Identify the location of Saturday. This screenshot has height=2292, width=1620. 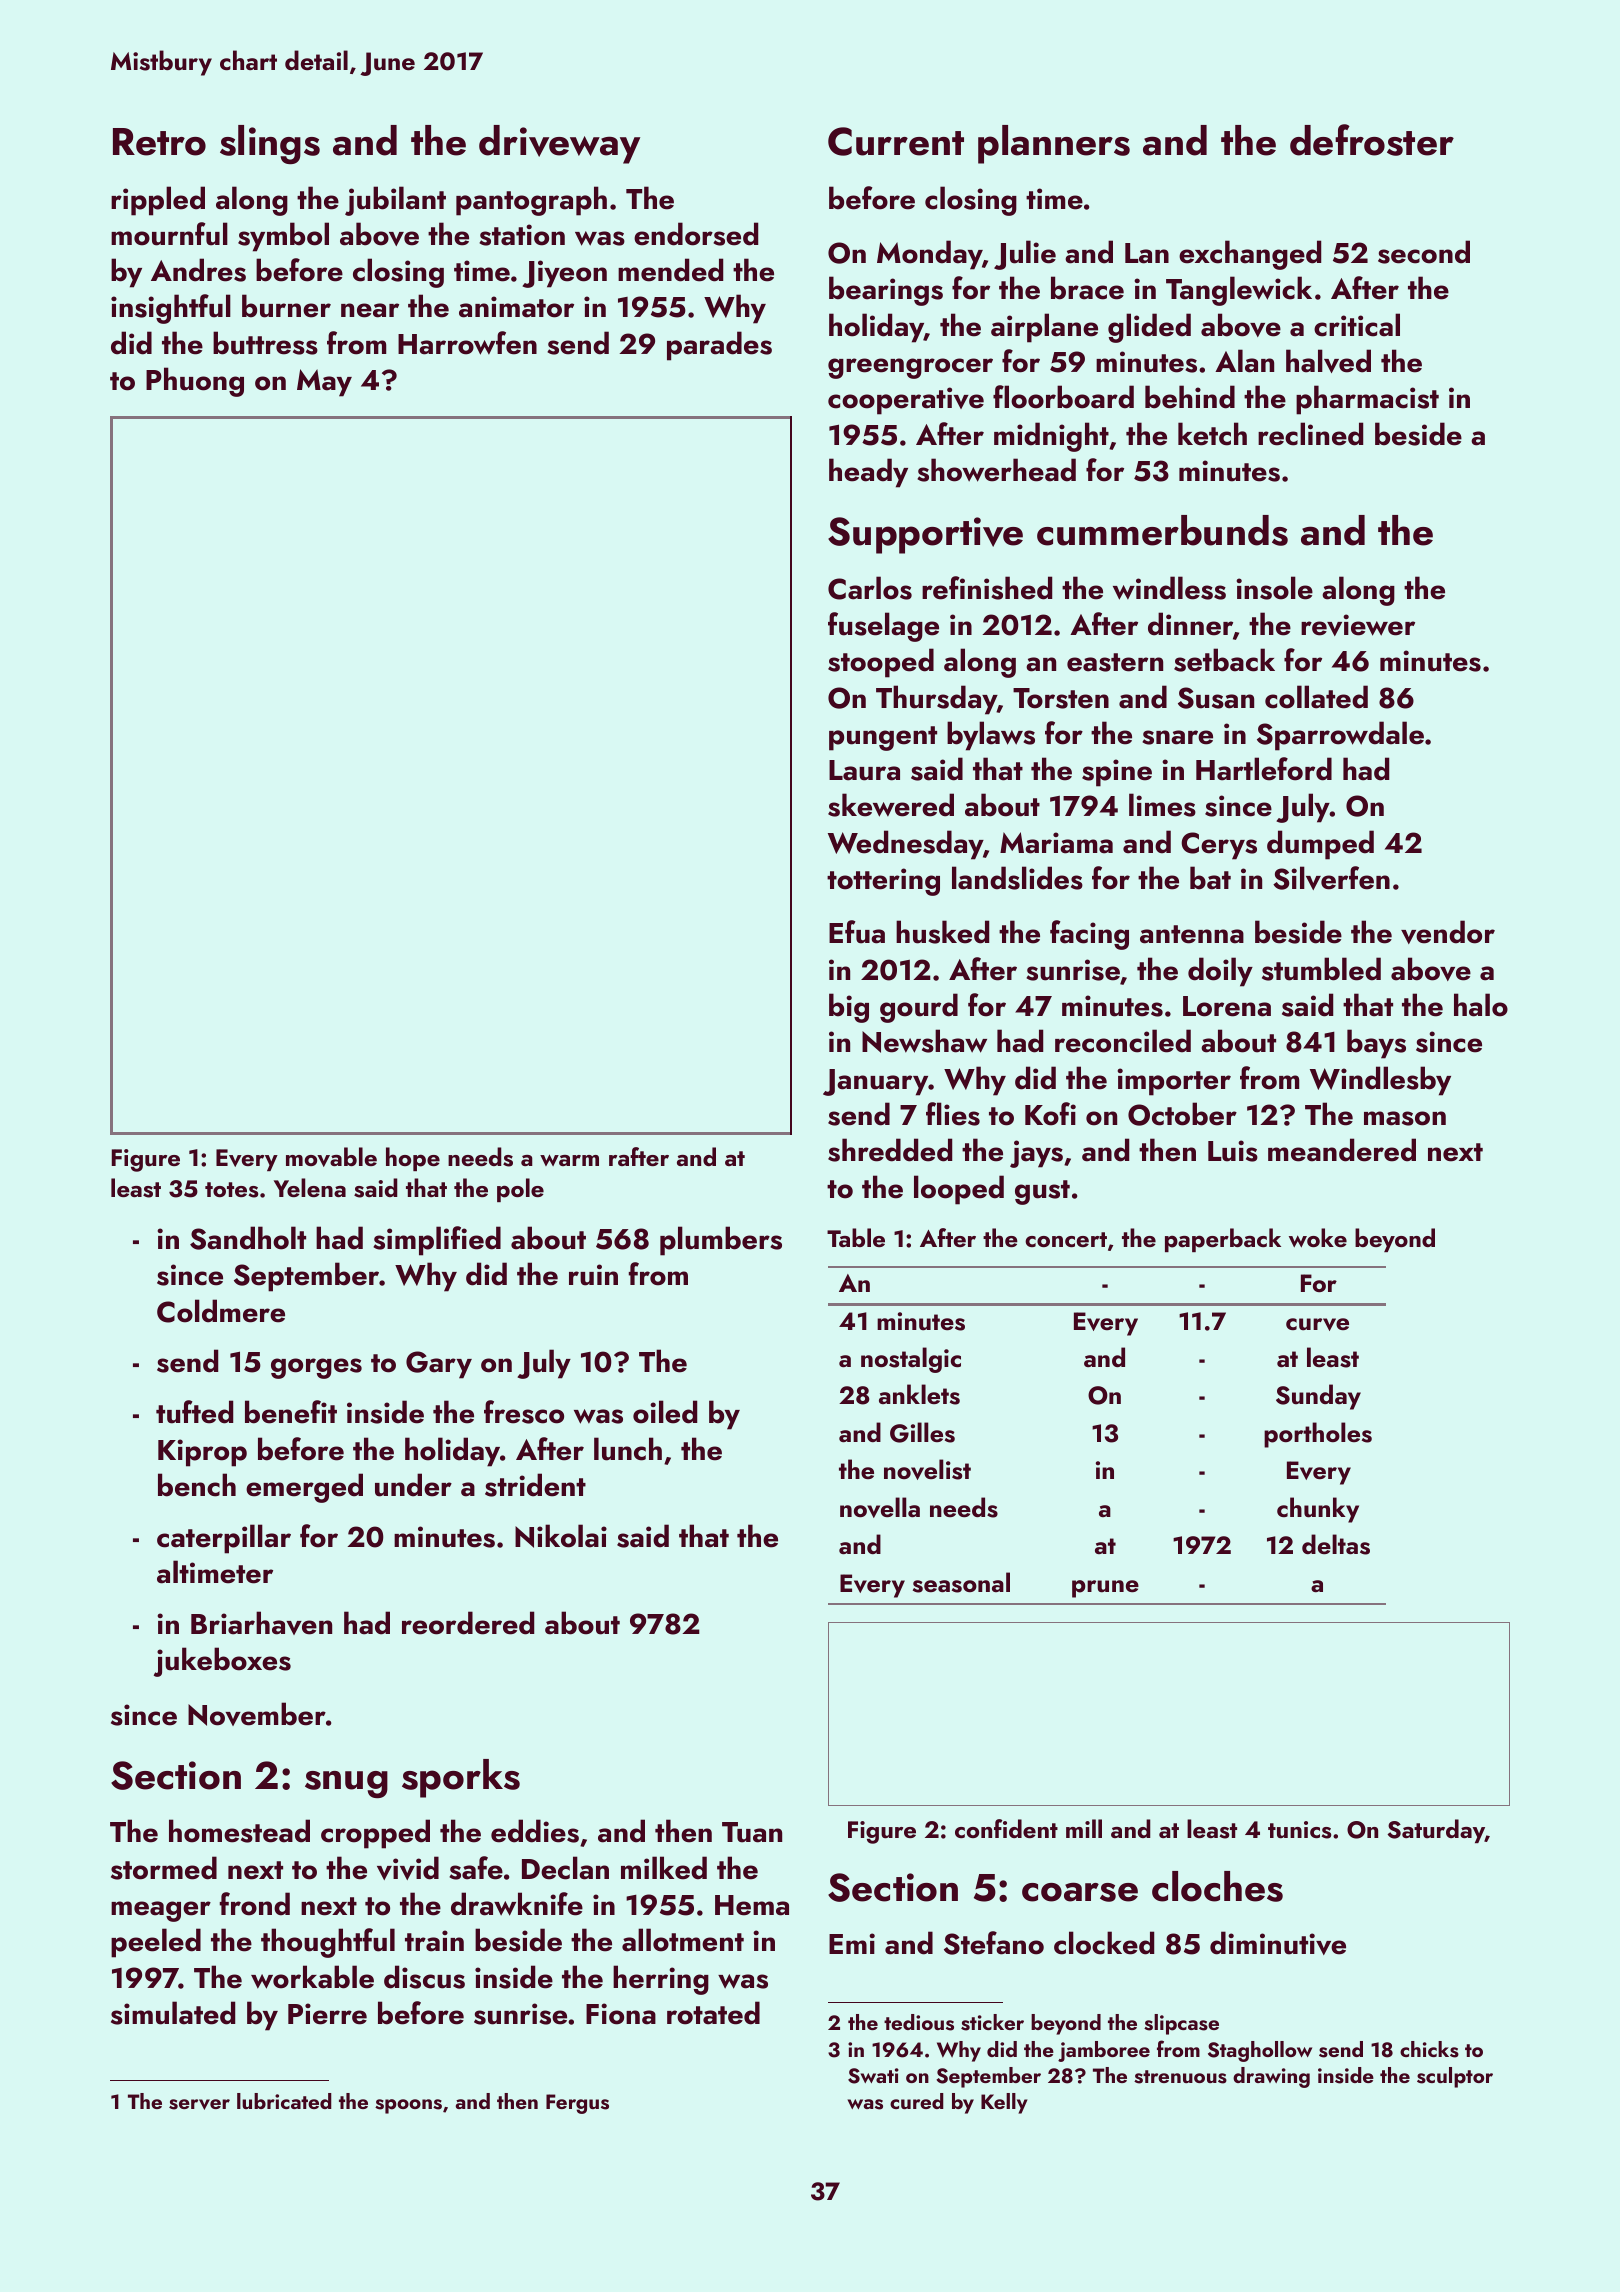
(1436, 1831).
